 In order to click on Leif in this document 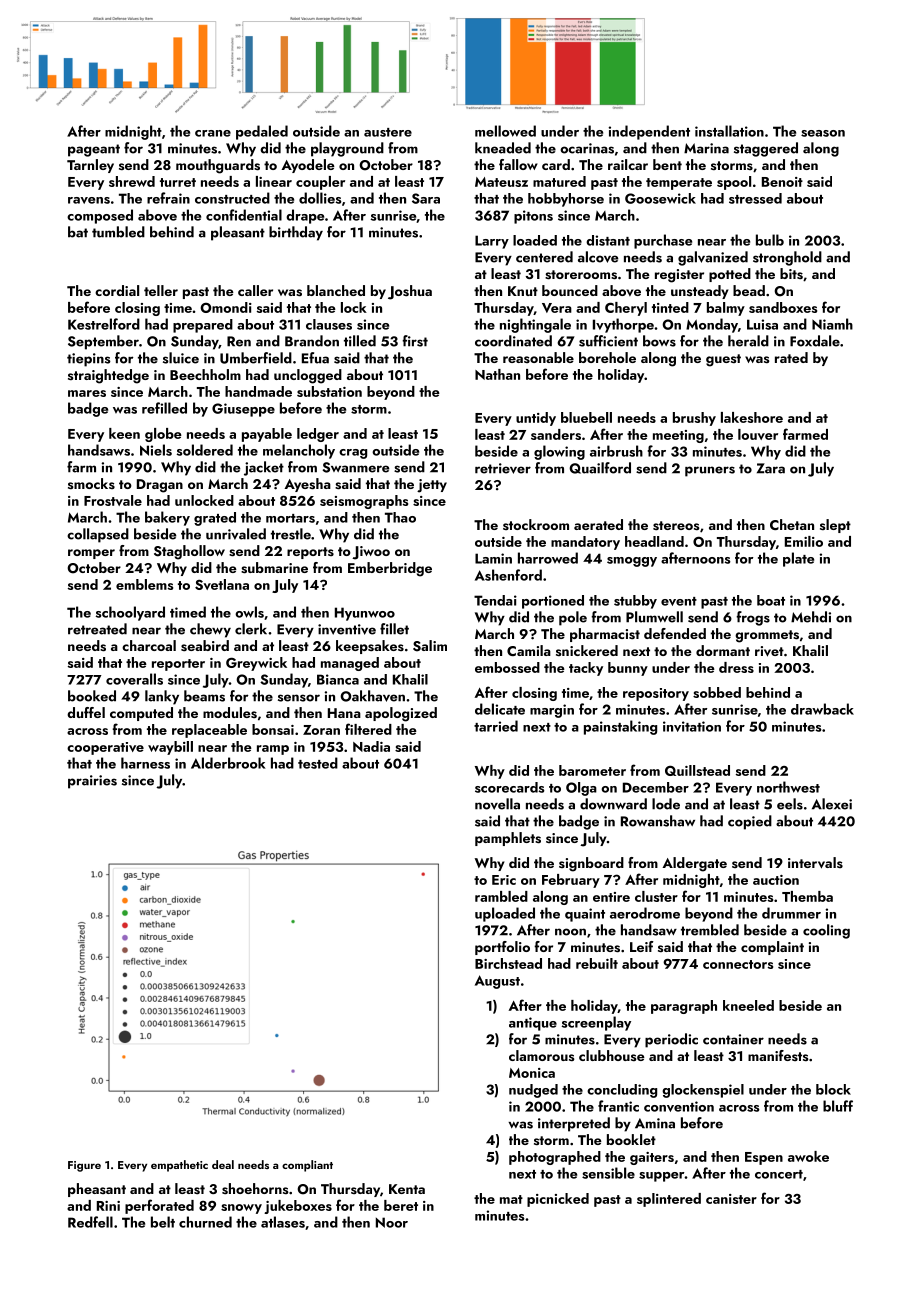, I will do `click(642, 946)`.
